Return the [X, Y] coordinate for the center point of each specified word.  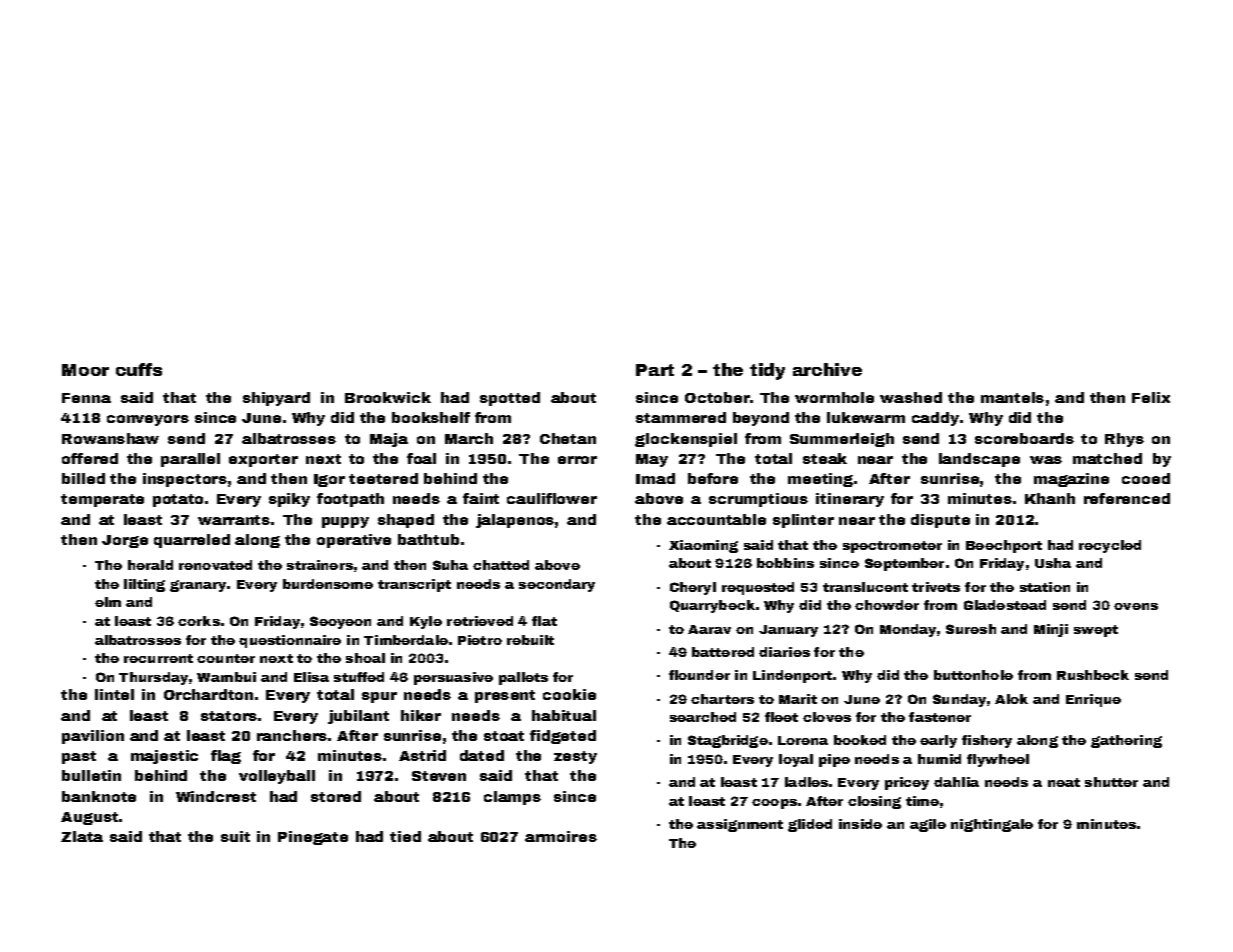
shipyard [276, 399]
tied [405, 836]
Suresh [971, 629]
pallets [523, 678]
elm [108, 602]
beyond [761, 419]
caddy [935, 419]
